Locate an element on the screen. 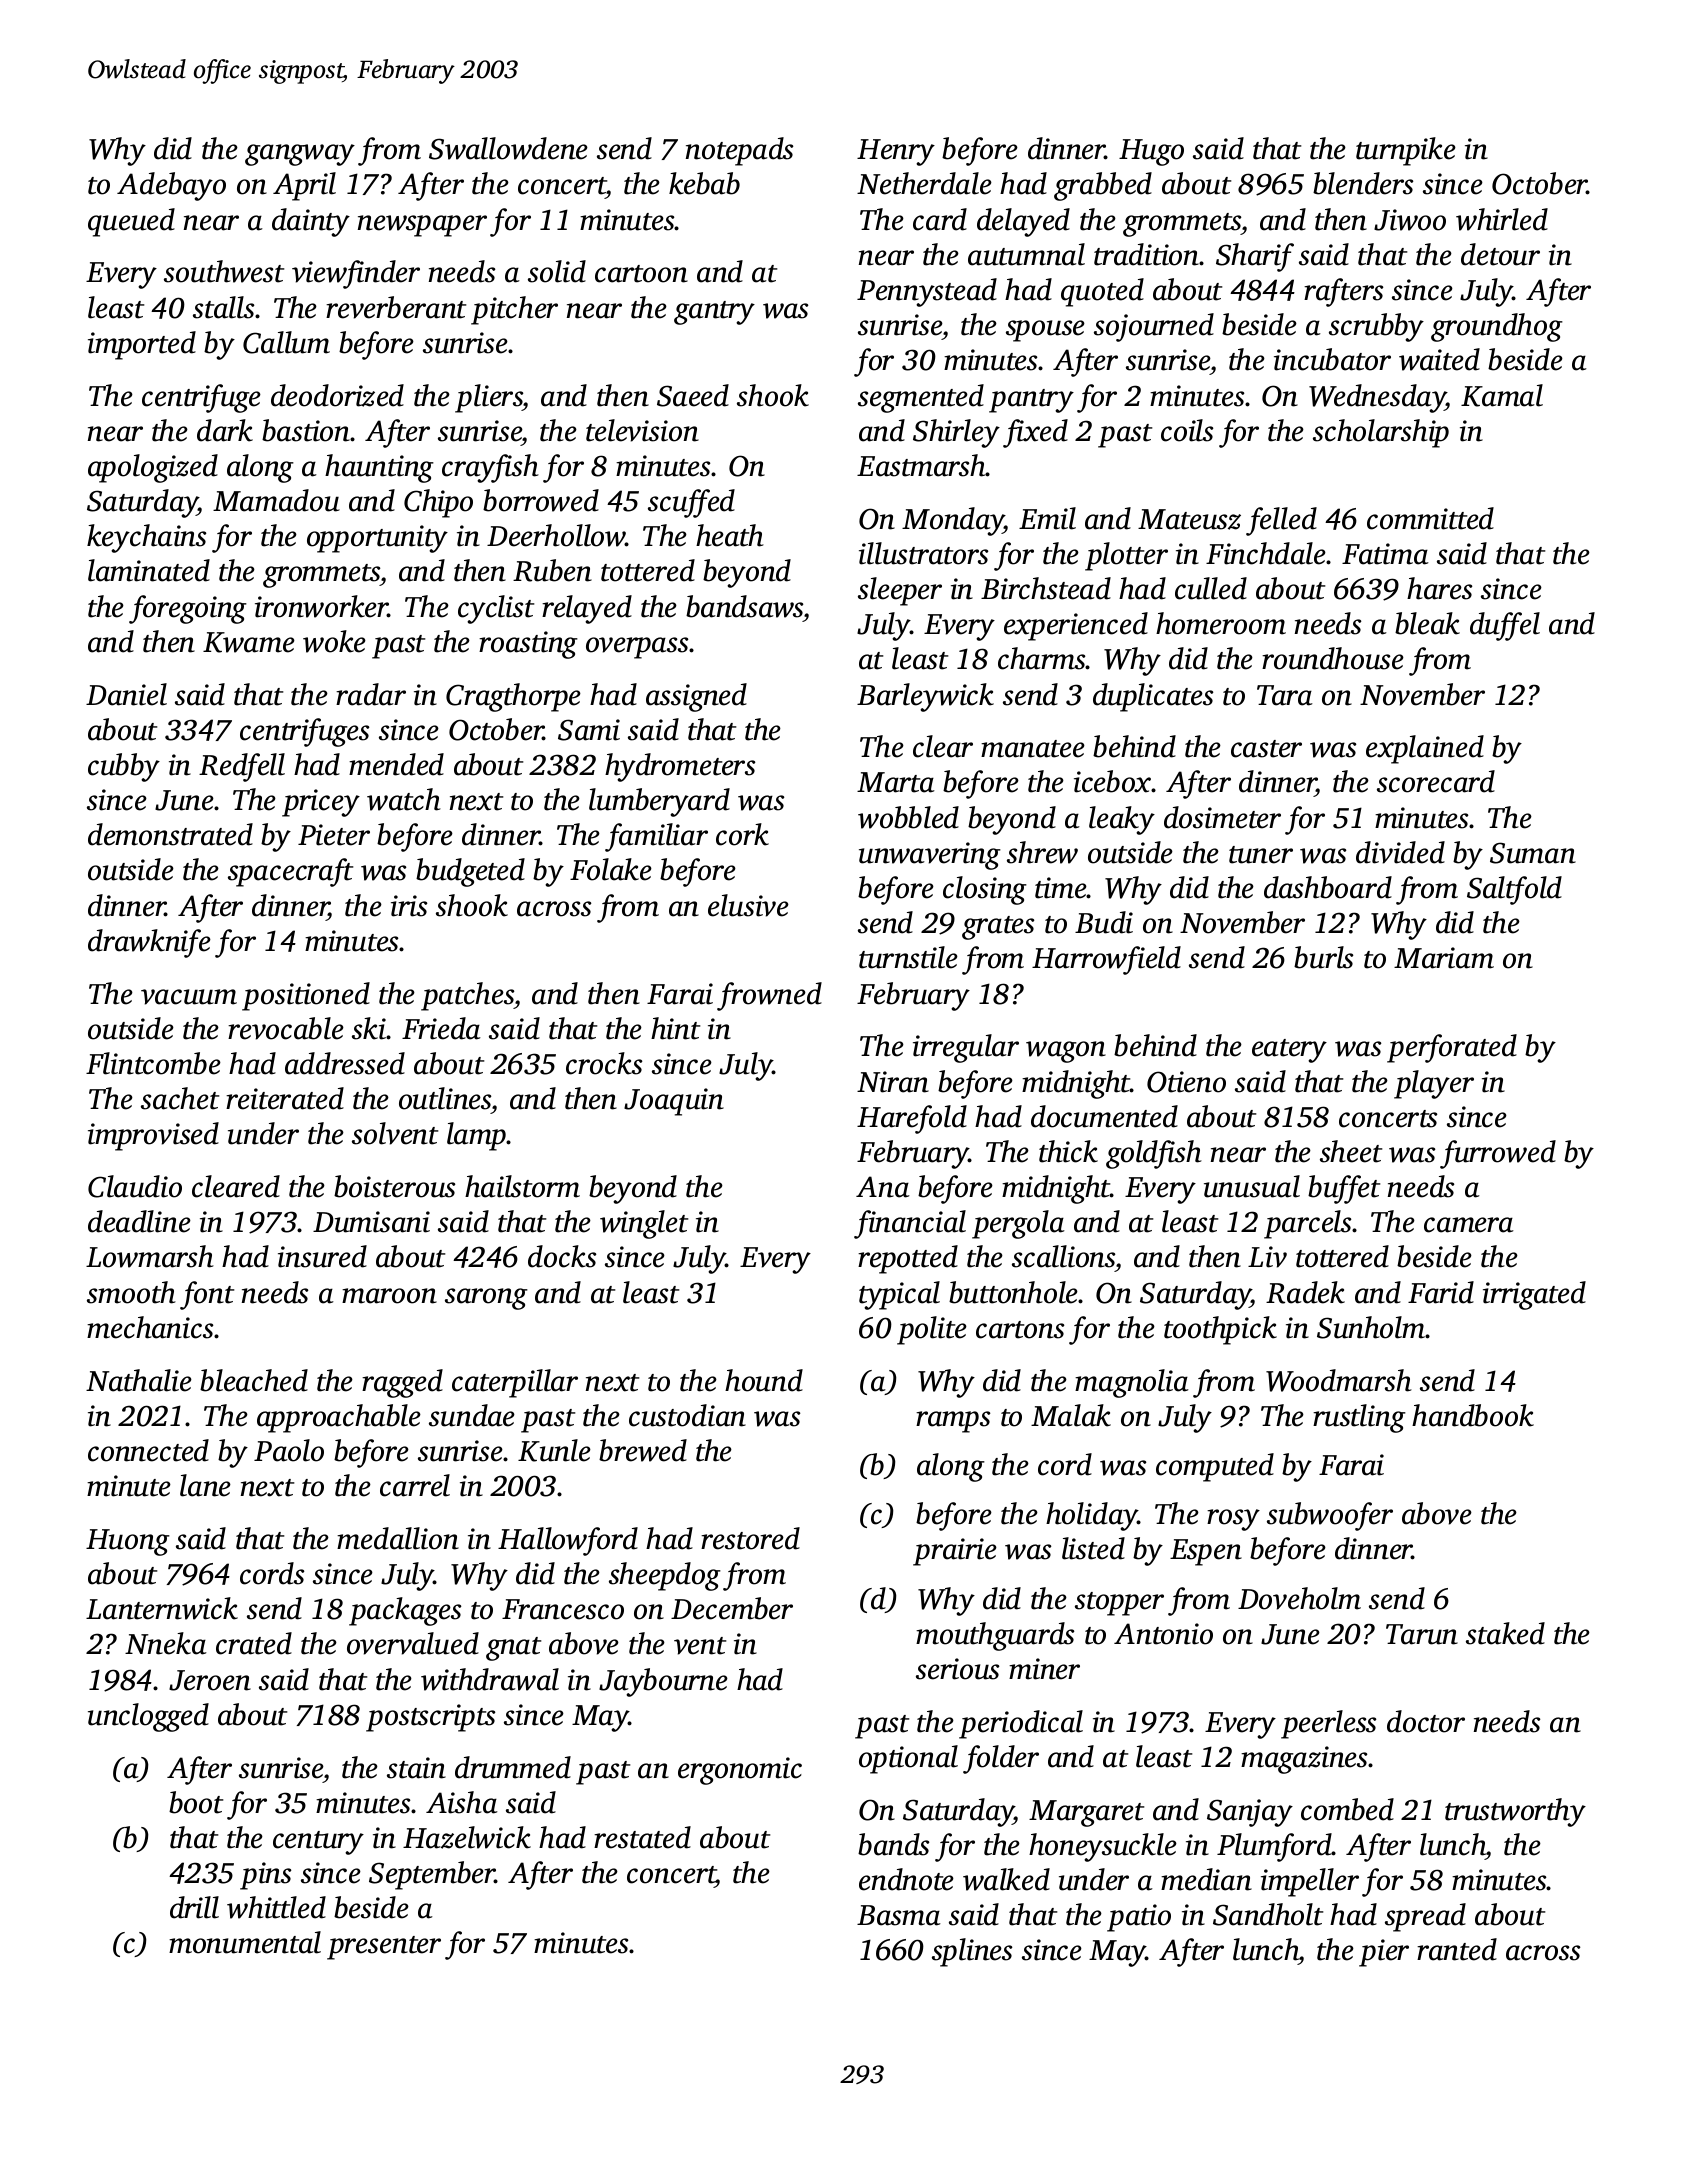 This screenshot has width=1683, height=2178. winglet is located at coordinates (644, 1224).
